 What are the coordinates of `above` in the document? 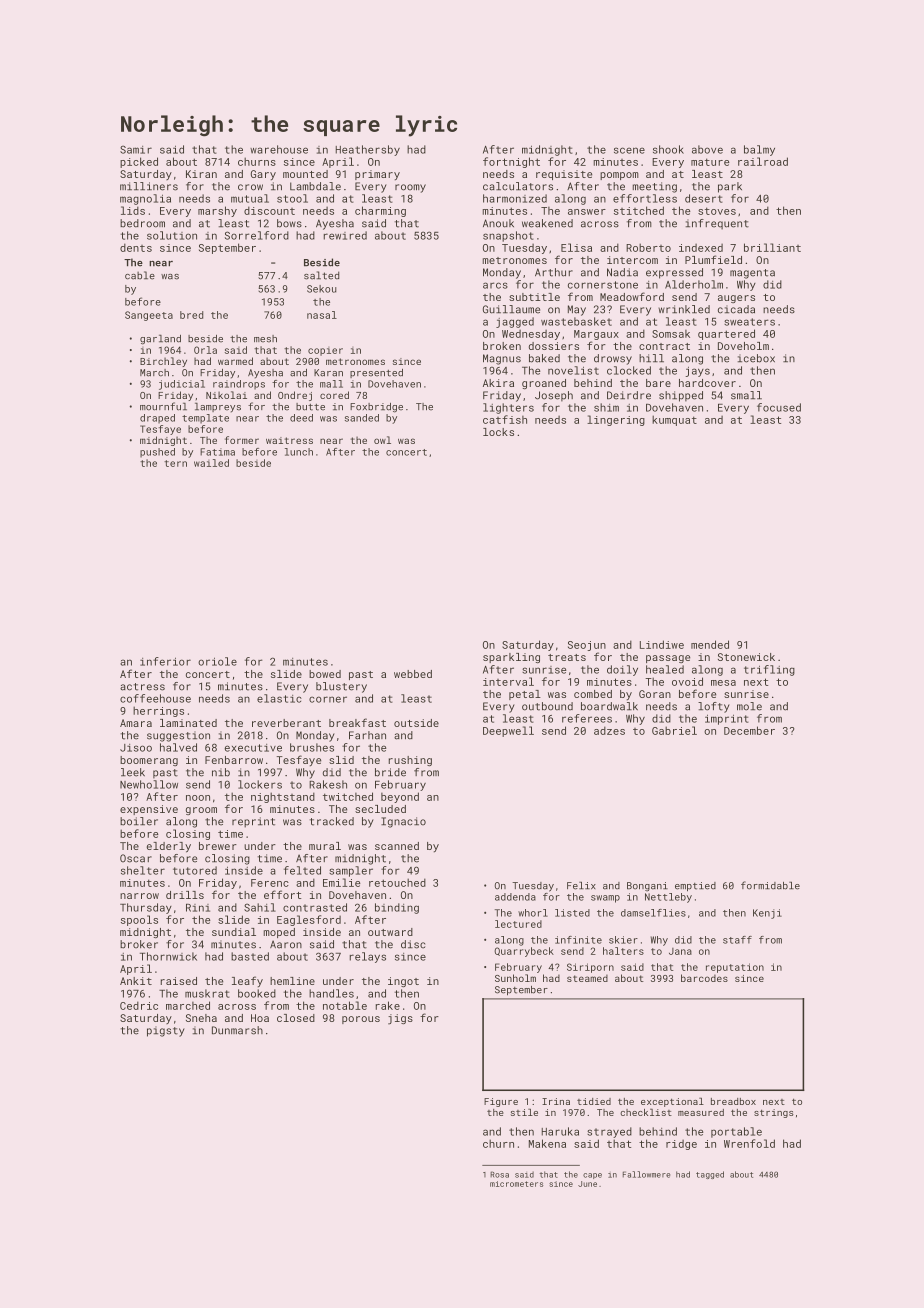 It's located at (707, 149).
